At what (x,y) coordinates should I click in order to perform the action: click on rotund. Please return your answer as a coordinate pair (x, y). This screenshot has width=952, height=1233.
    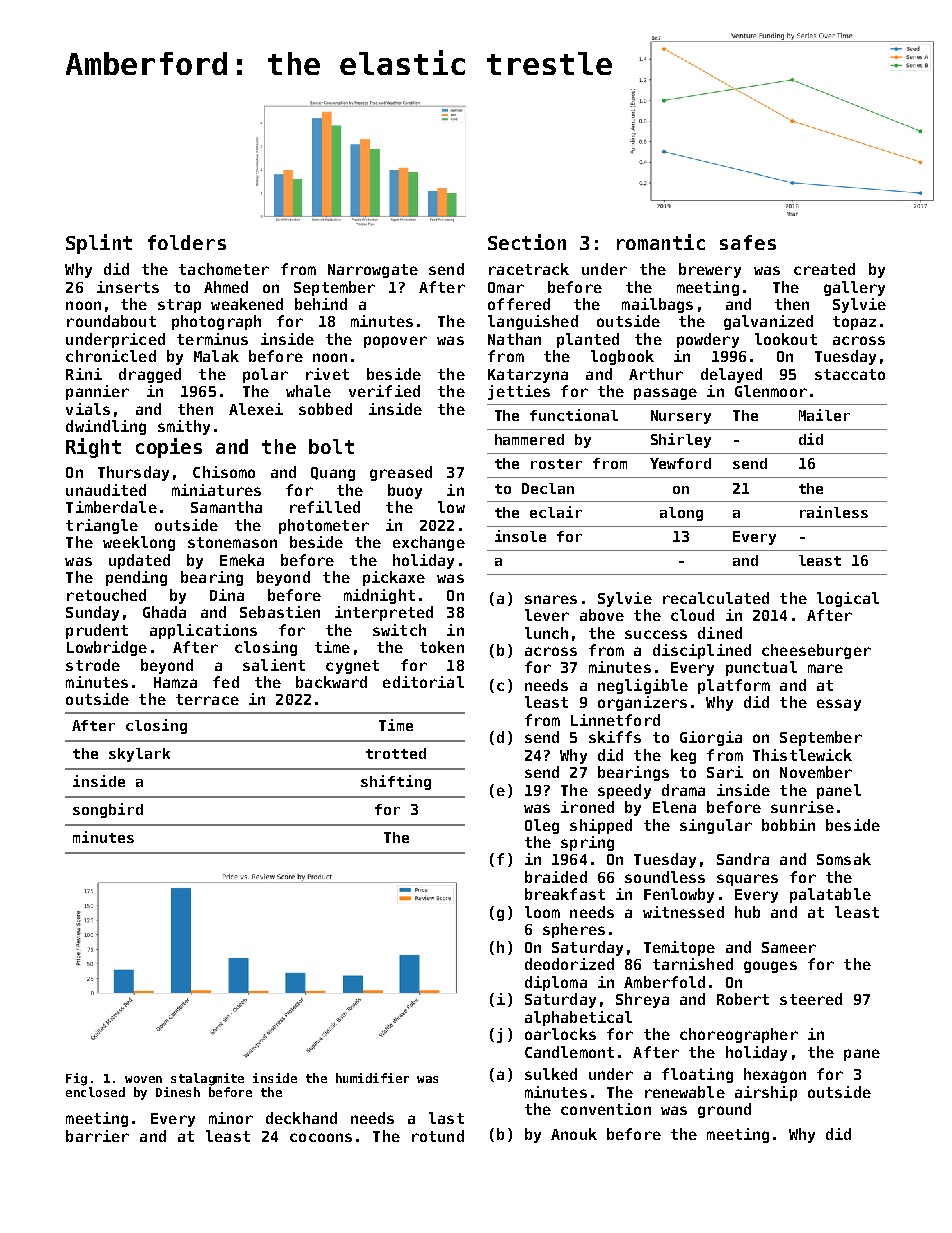
    Looking at the image, I should click on (438, 1136).
